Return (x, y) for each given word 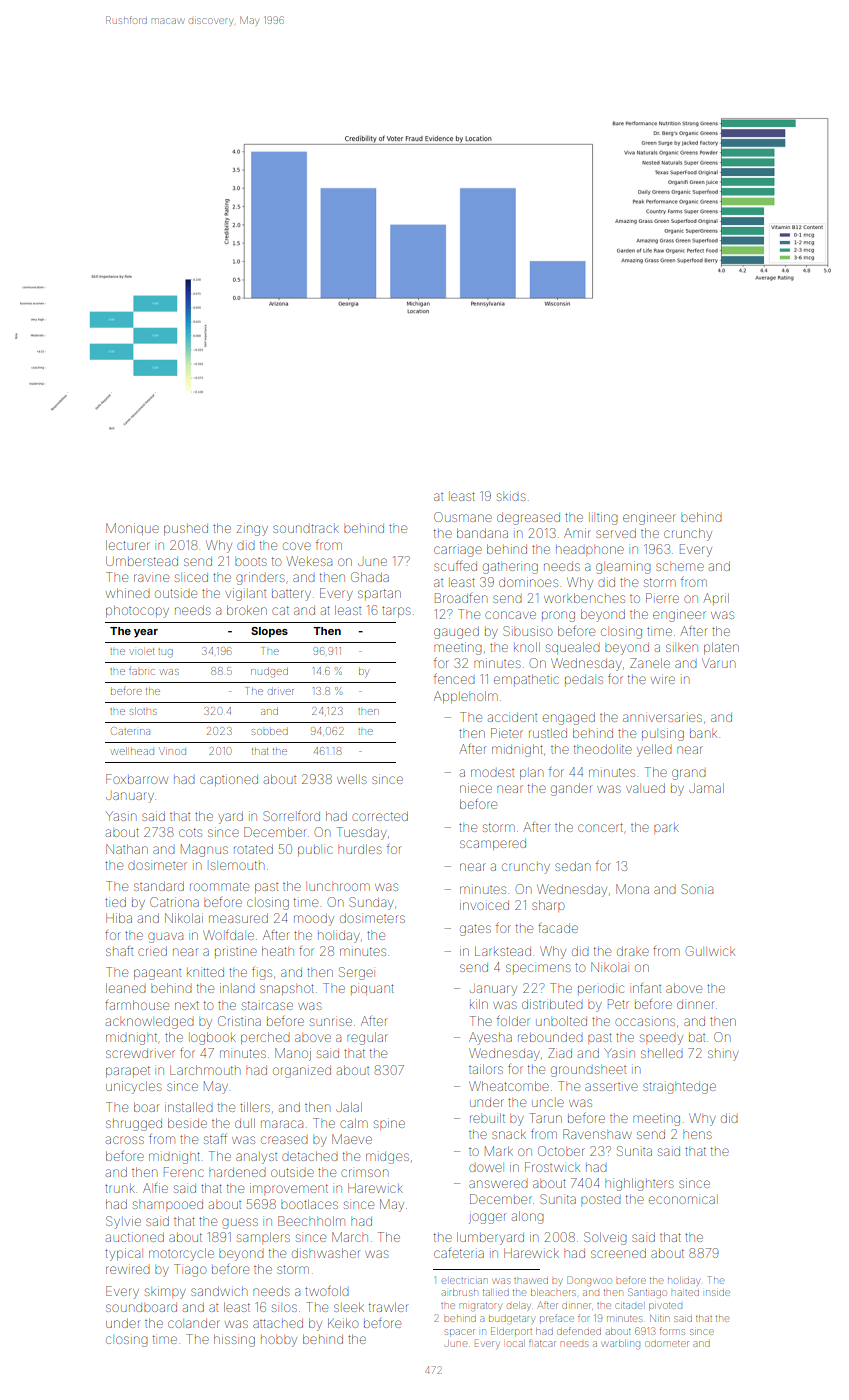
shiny (723, 1055)
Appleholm (465, 697)
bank (703, 734)
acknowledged (150, 1022)
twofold (327, 1291)
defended (579, 1331)
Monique (132, 529)
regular (367, 1038)
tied (115, 902)
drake (633, 951)
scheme (680, 567)
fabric (142, 672)
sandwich (219, 1291)
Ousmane (463, 517)
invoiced (484, 905)
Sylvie (123, 1222)
